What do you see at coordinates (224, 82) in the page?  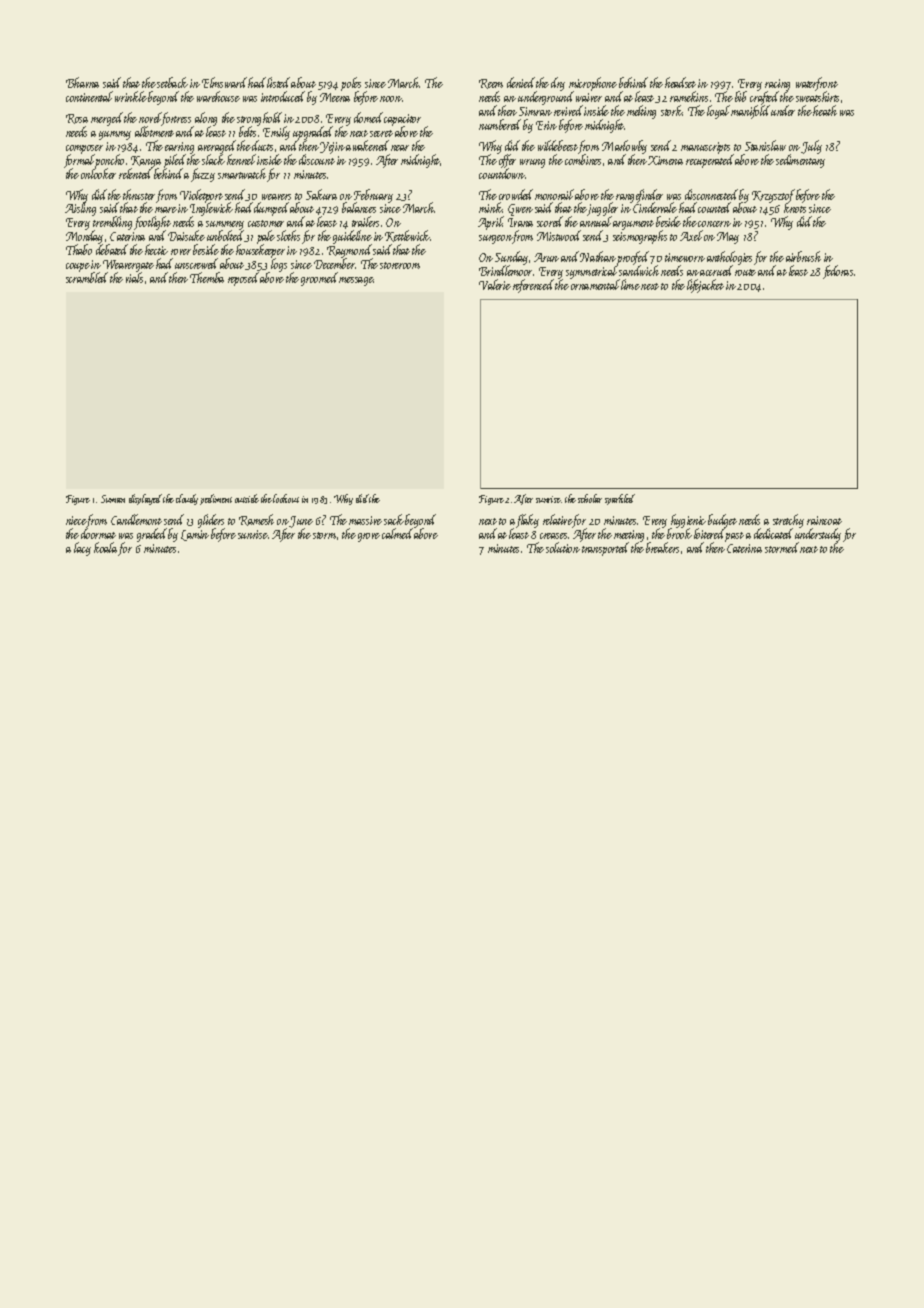 I see `Elmsward` at bounding box center [224, 82].
